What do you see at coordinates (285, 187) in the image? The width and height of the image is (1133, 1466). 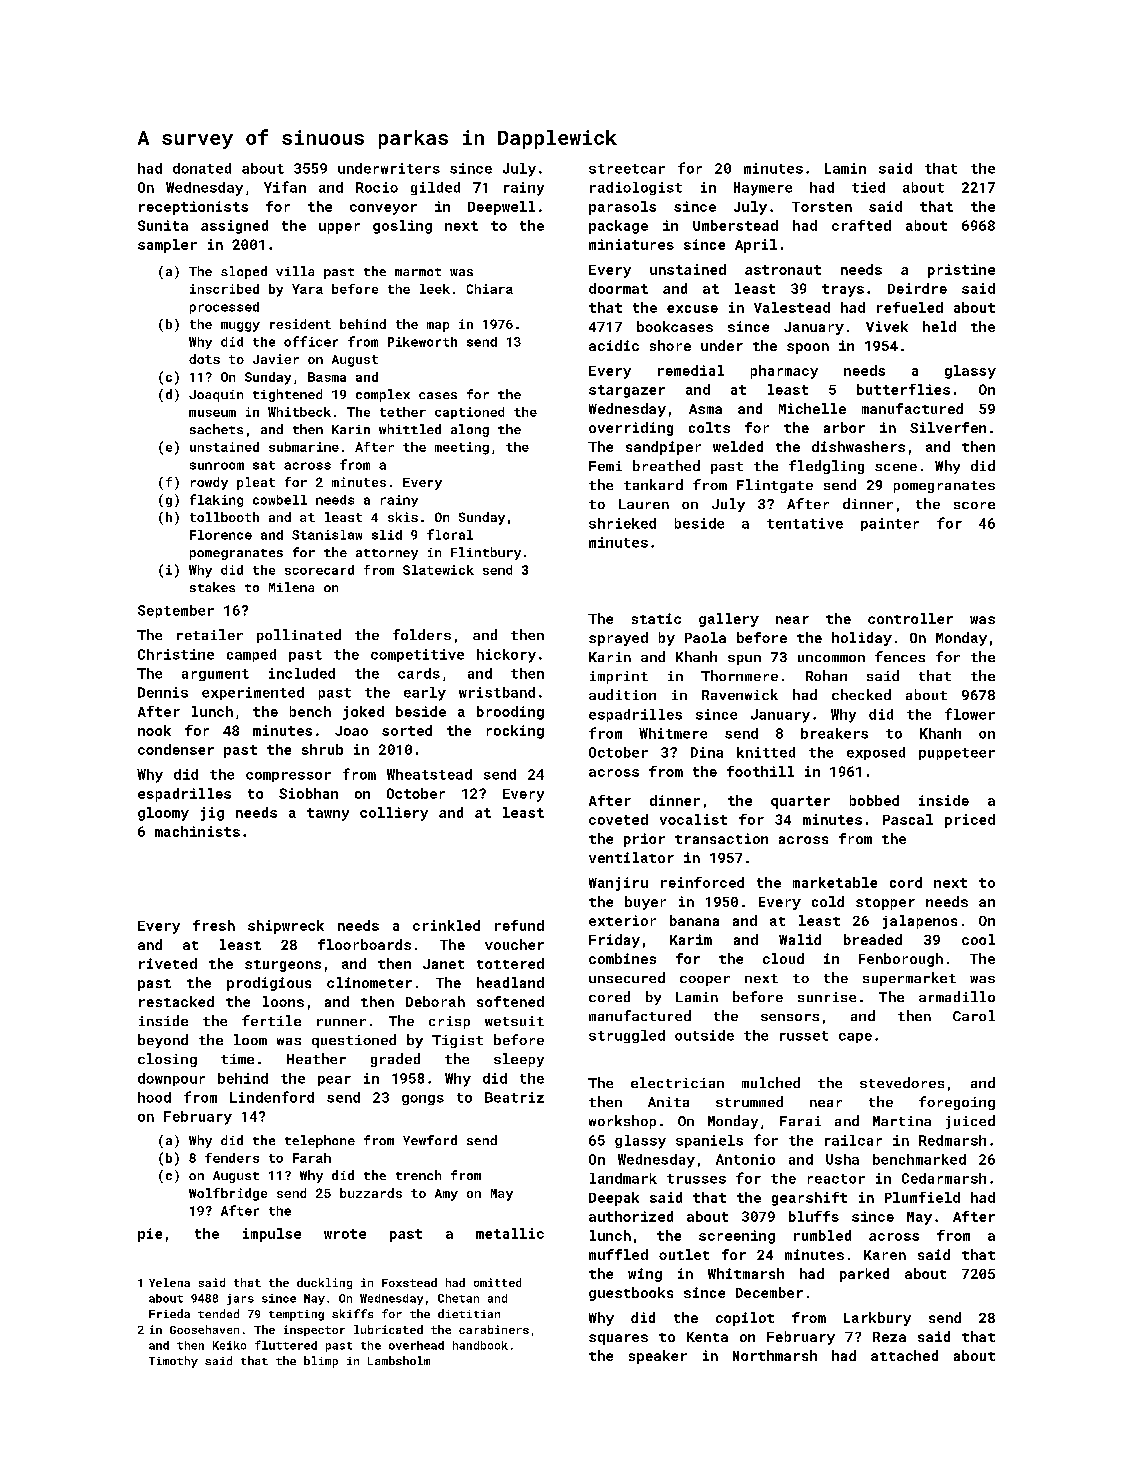 I see `Yifan` at bounding box center [285, 187].
